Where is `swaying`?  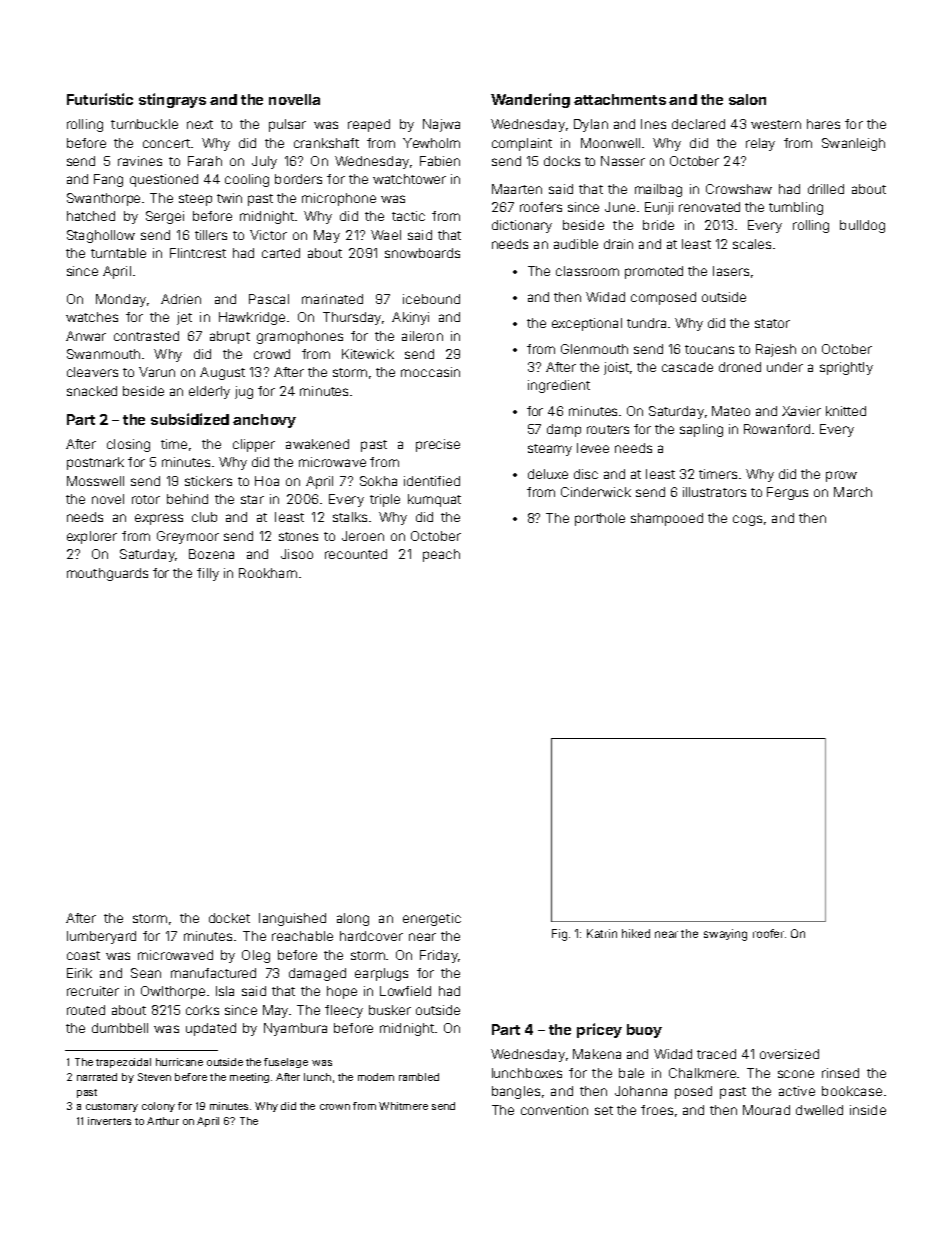
swaying is located at coordinates (725, 935).
